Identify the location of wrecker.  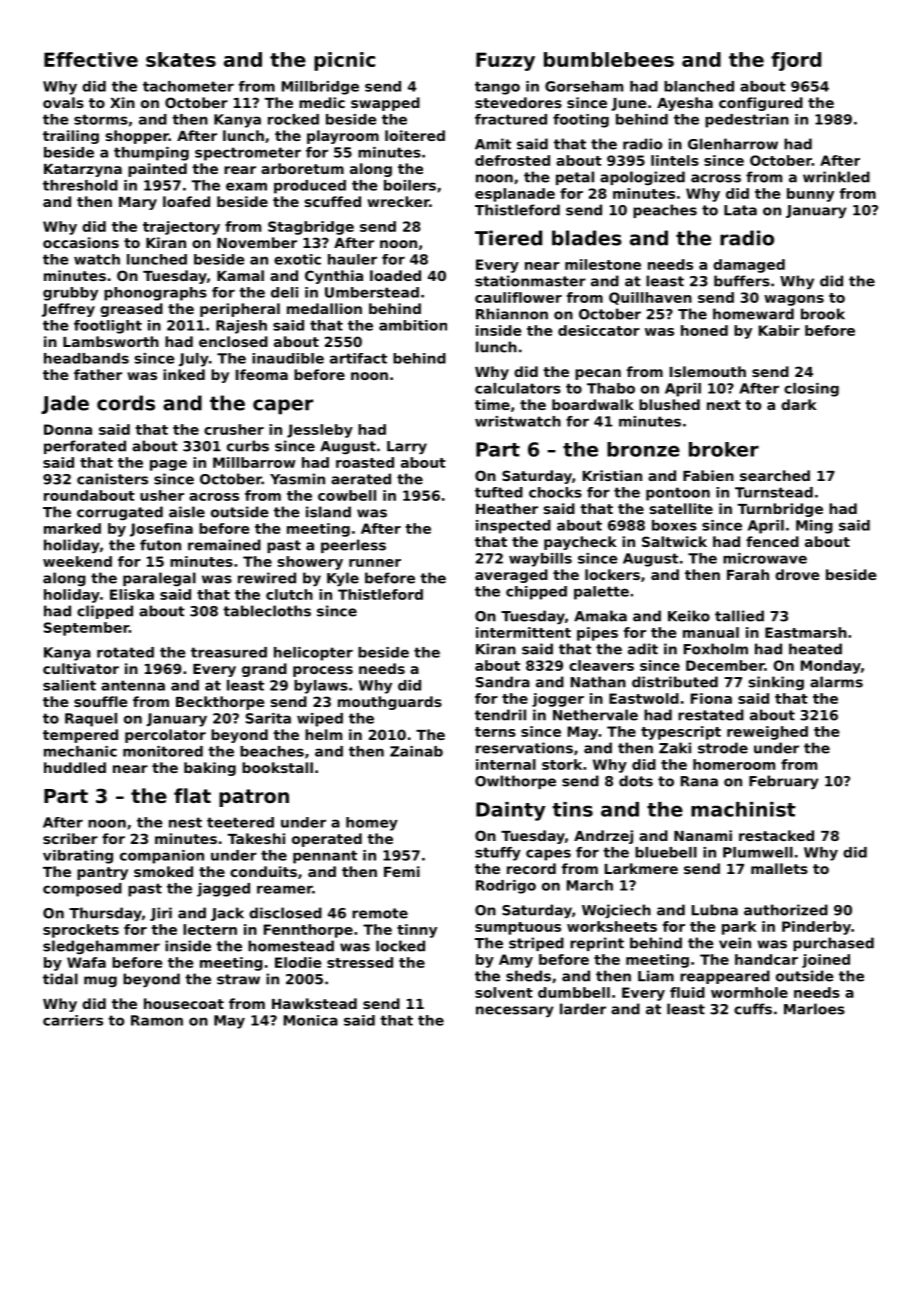
(398, 201).
